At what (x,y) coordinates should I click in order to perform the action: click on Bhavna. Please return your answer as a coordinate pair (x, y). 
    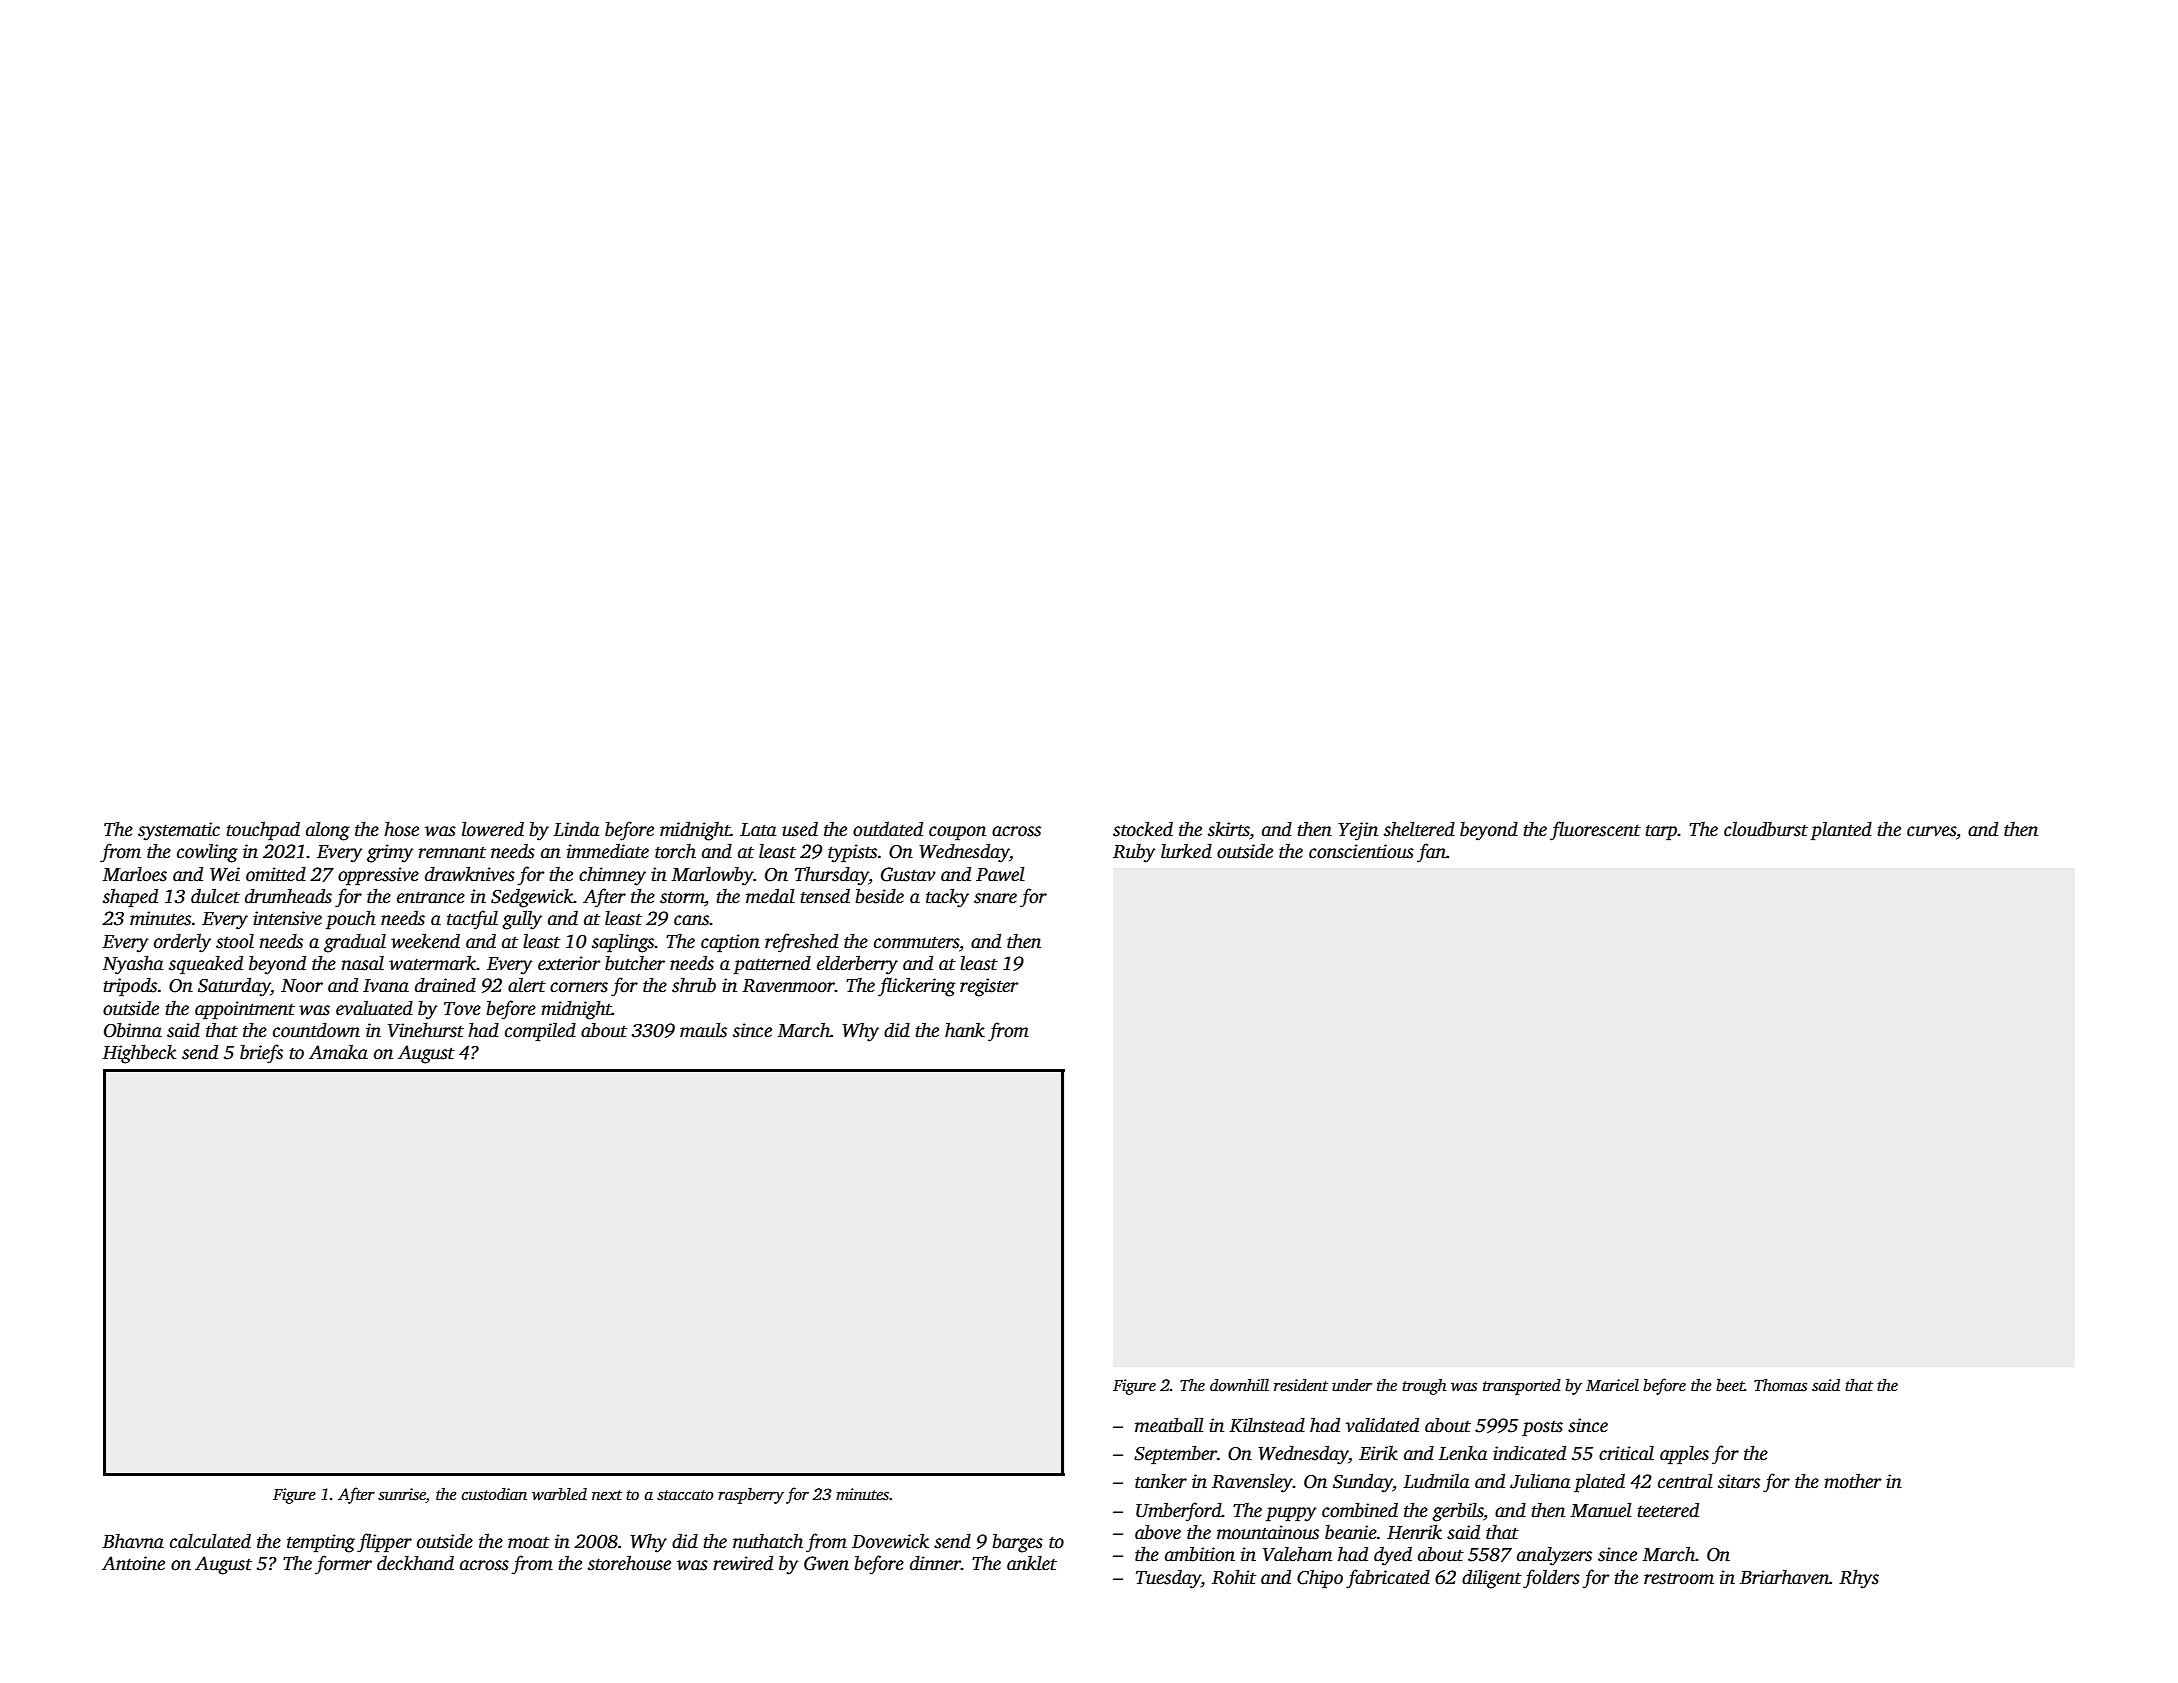
    Looking at the image, I should click on (133, 1541).
